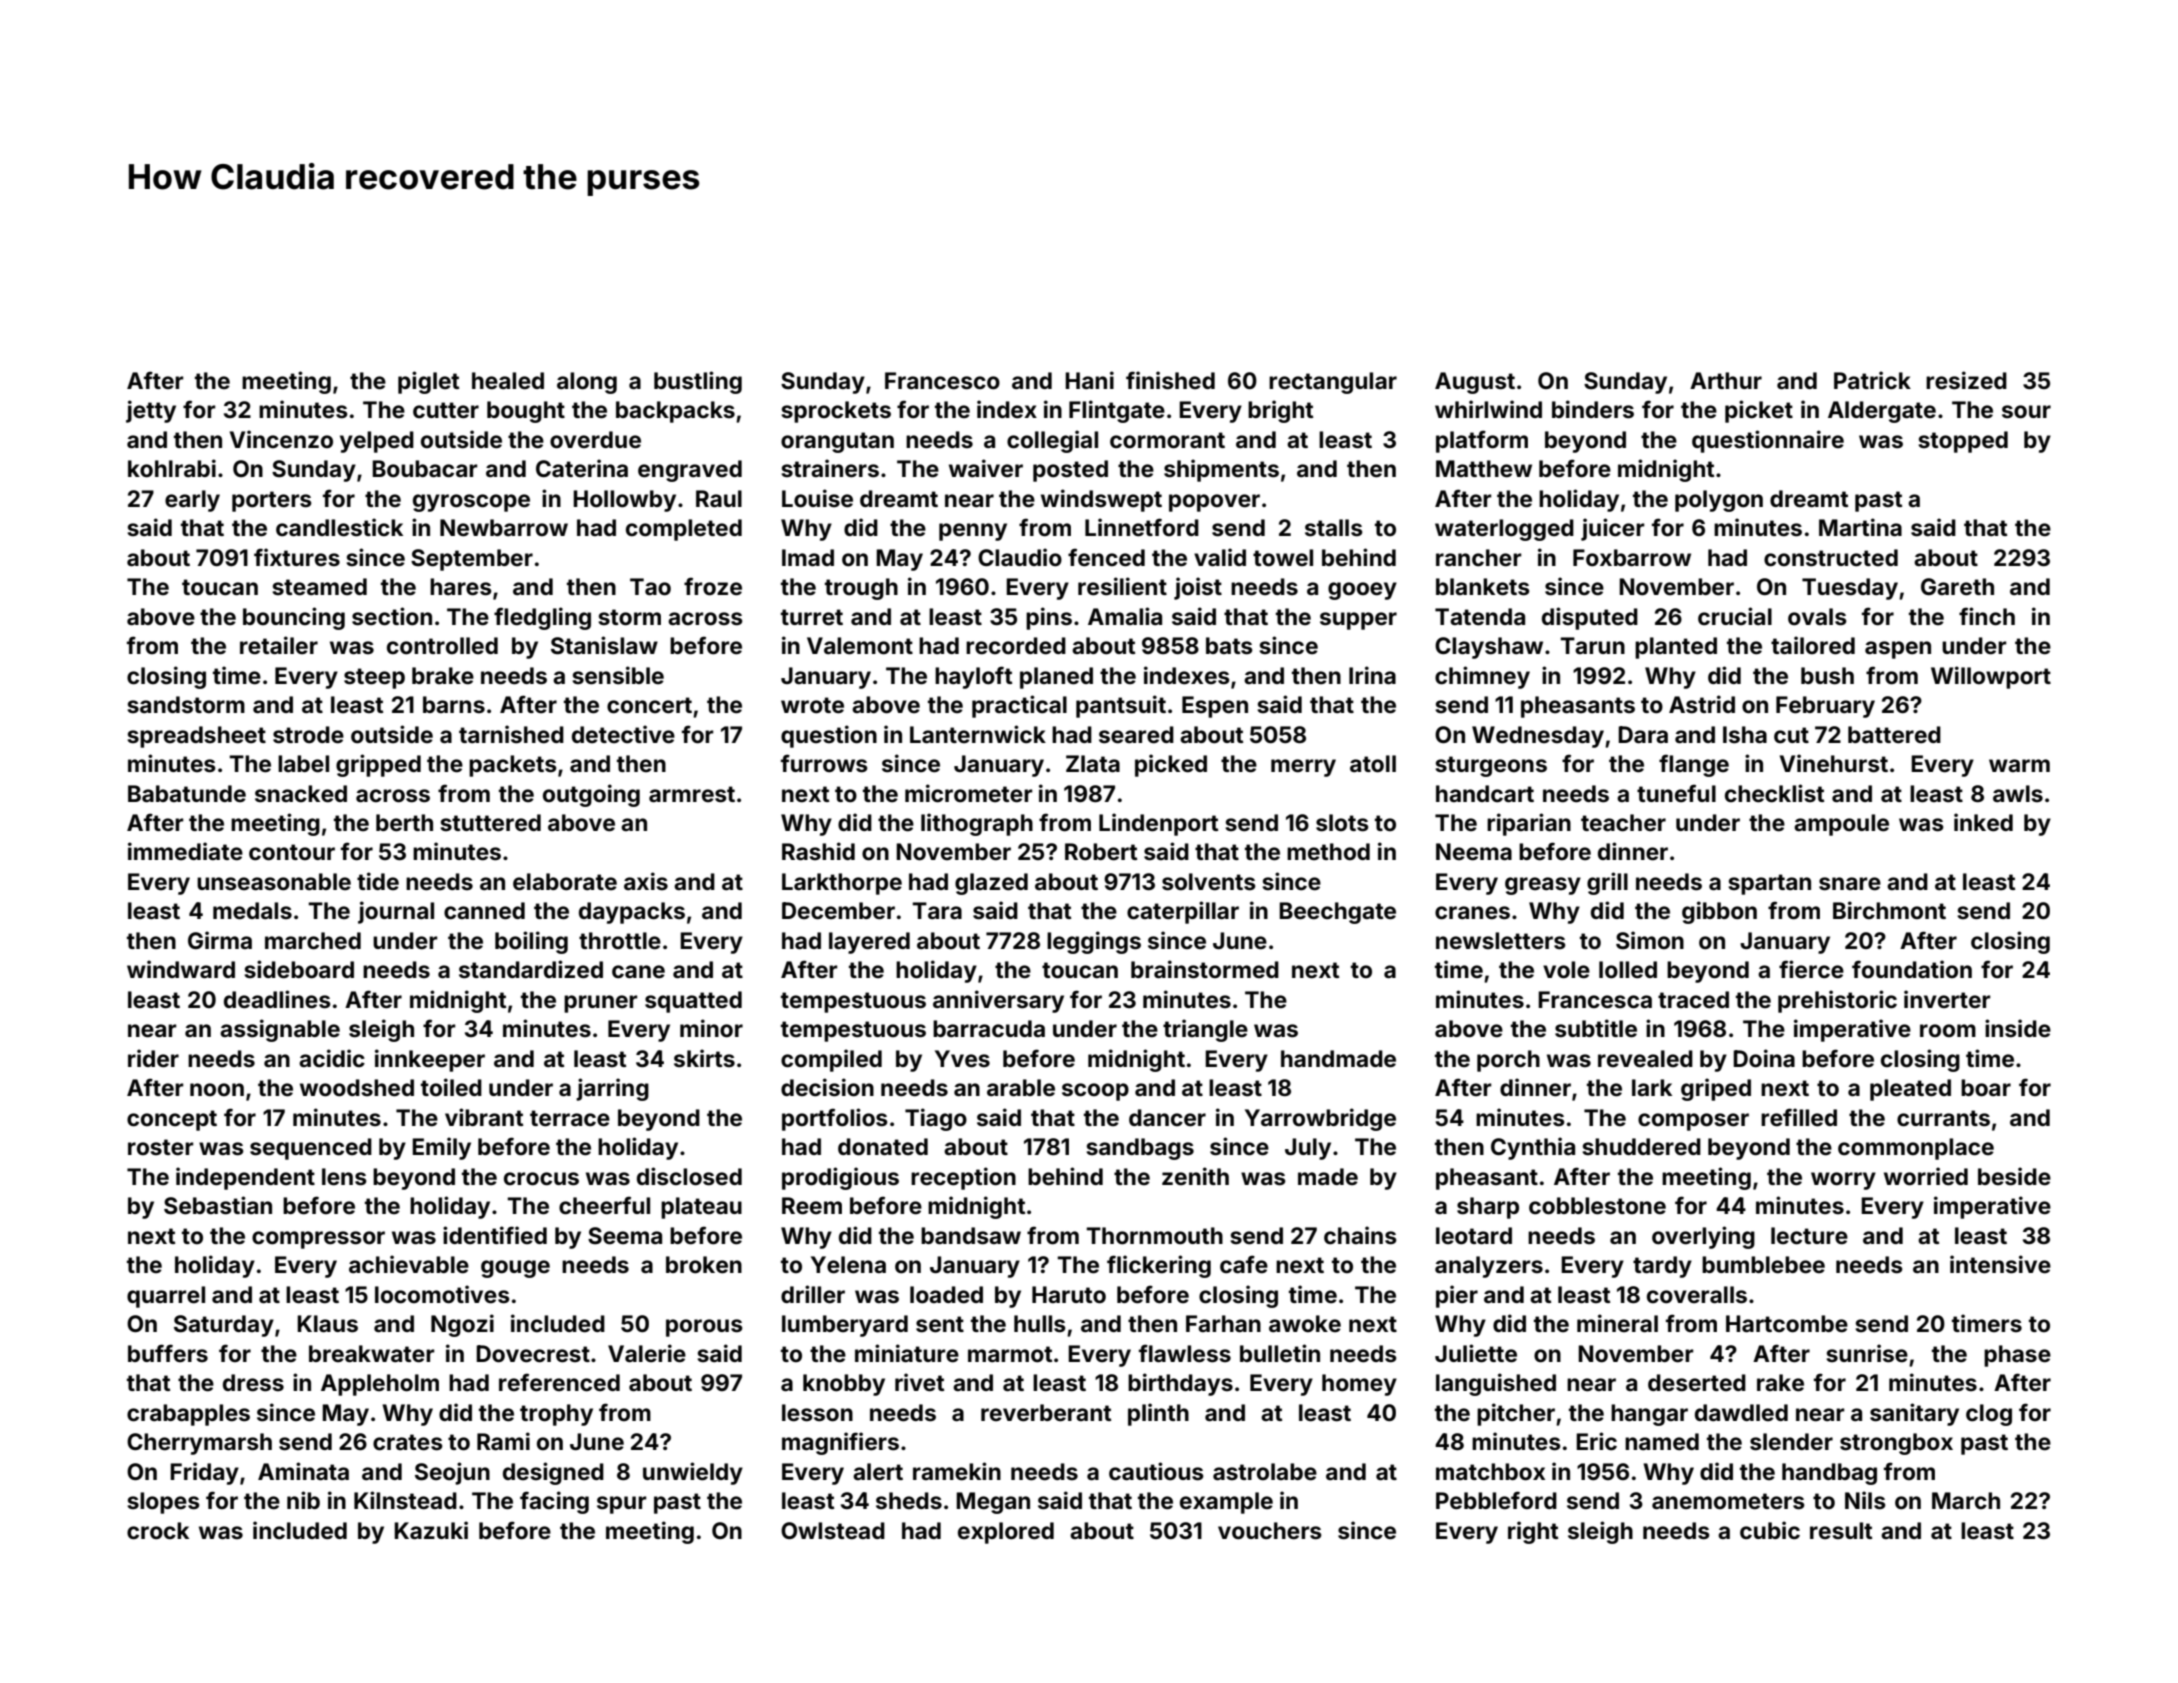 The width and height of the page is (2178, 1683). What do you see at coordinates (372, 1354) in the page?
I see `breakwater` at bounding box center [372, 1354].
